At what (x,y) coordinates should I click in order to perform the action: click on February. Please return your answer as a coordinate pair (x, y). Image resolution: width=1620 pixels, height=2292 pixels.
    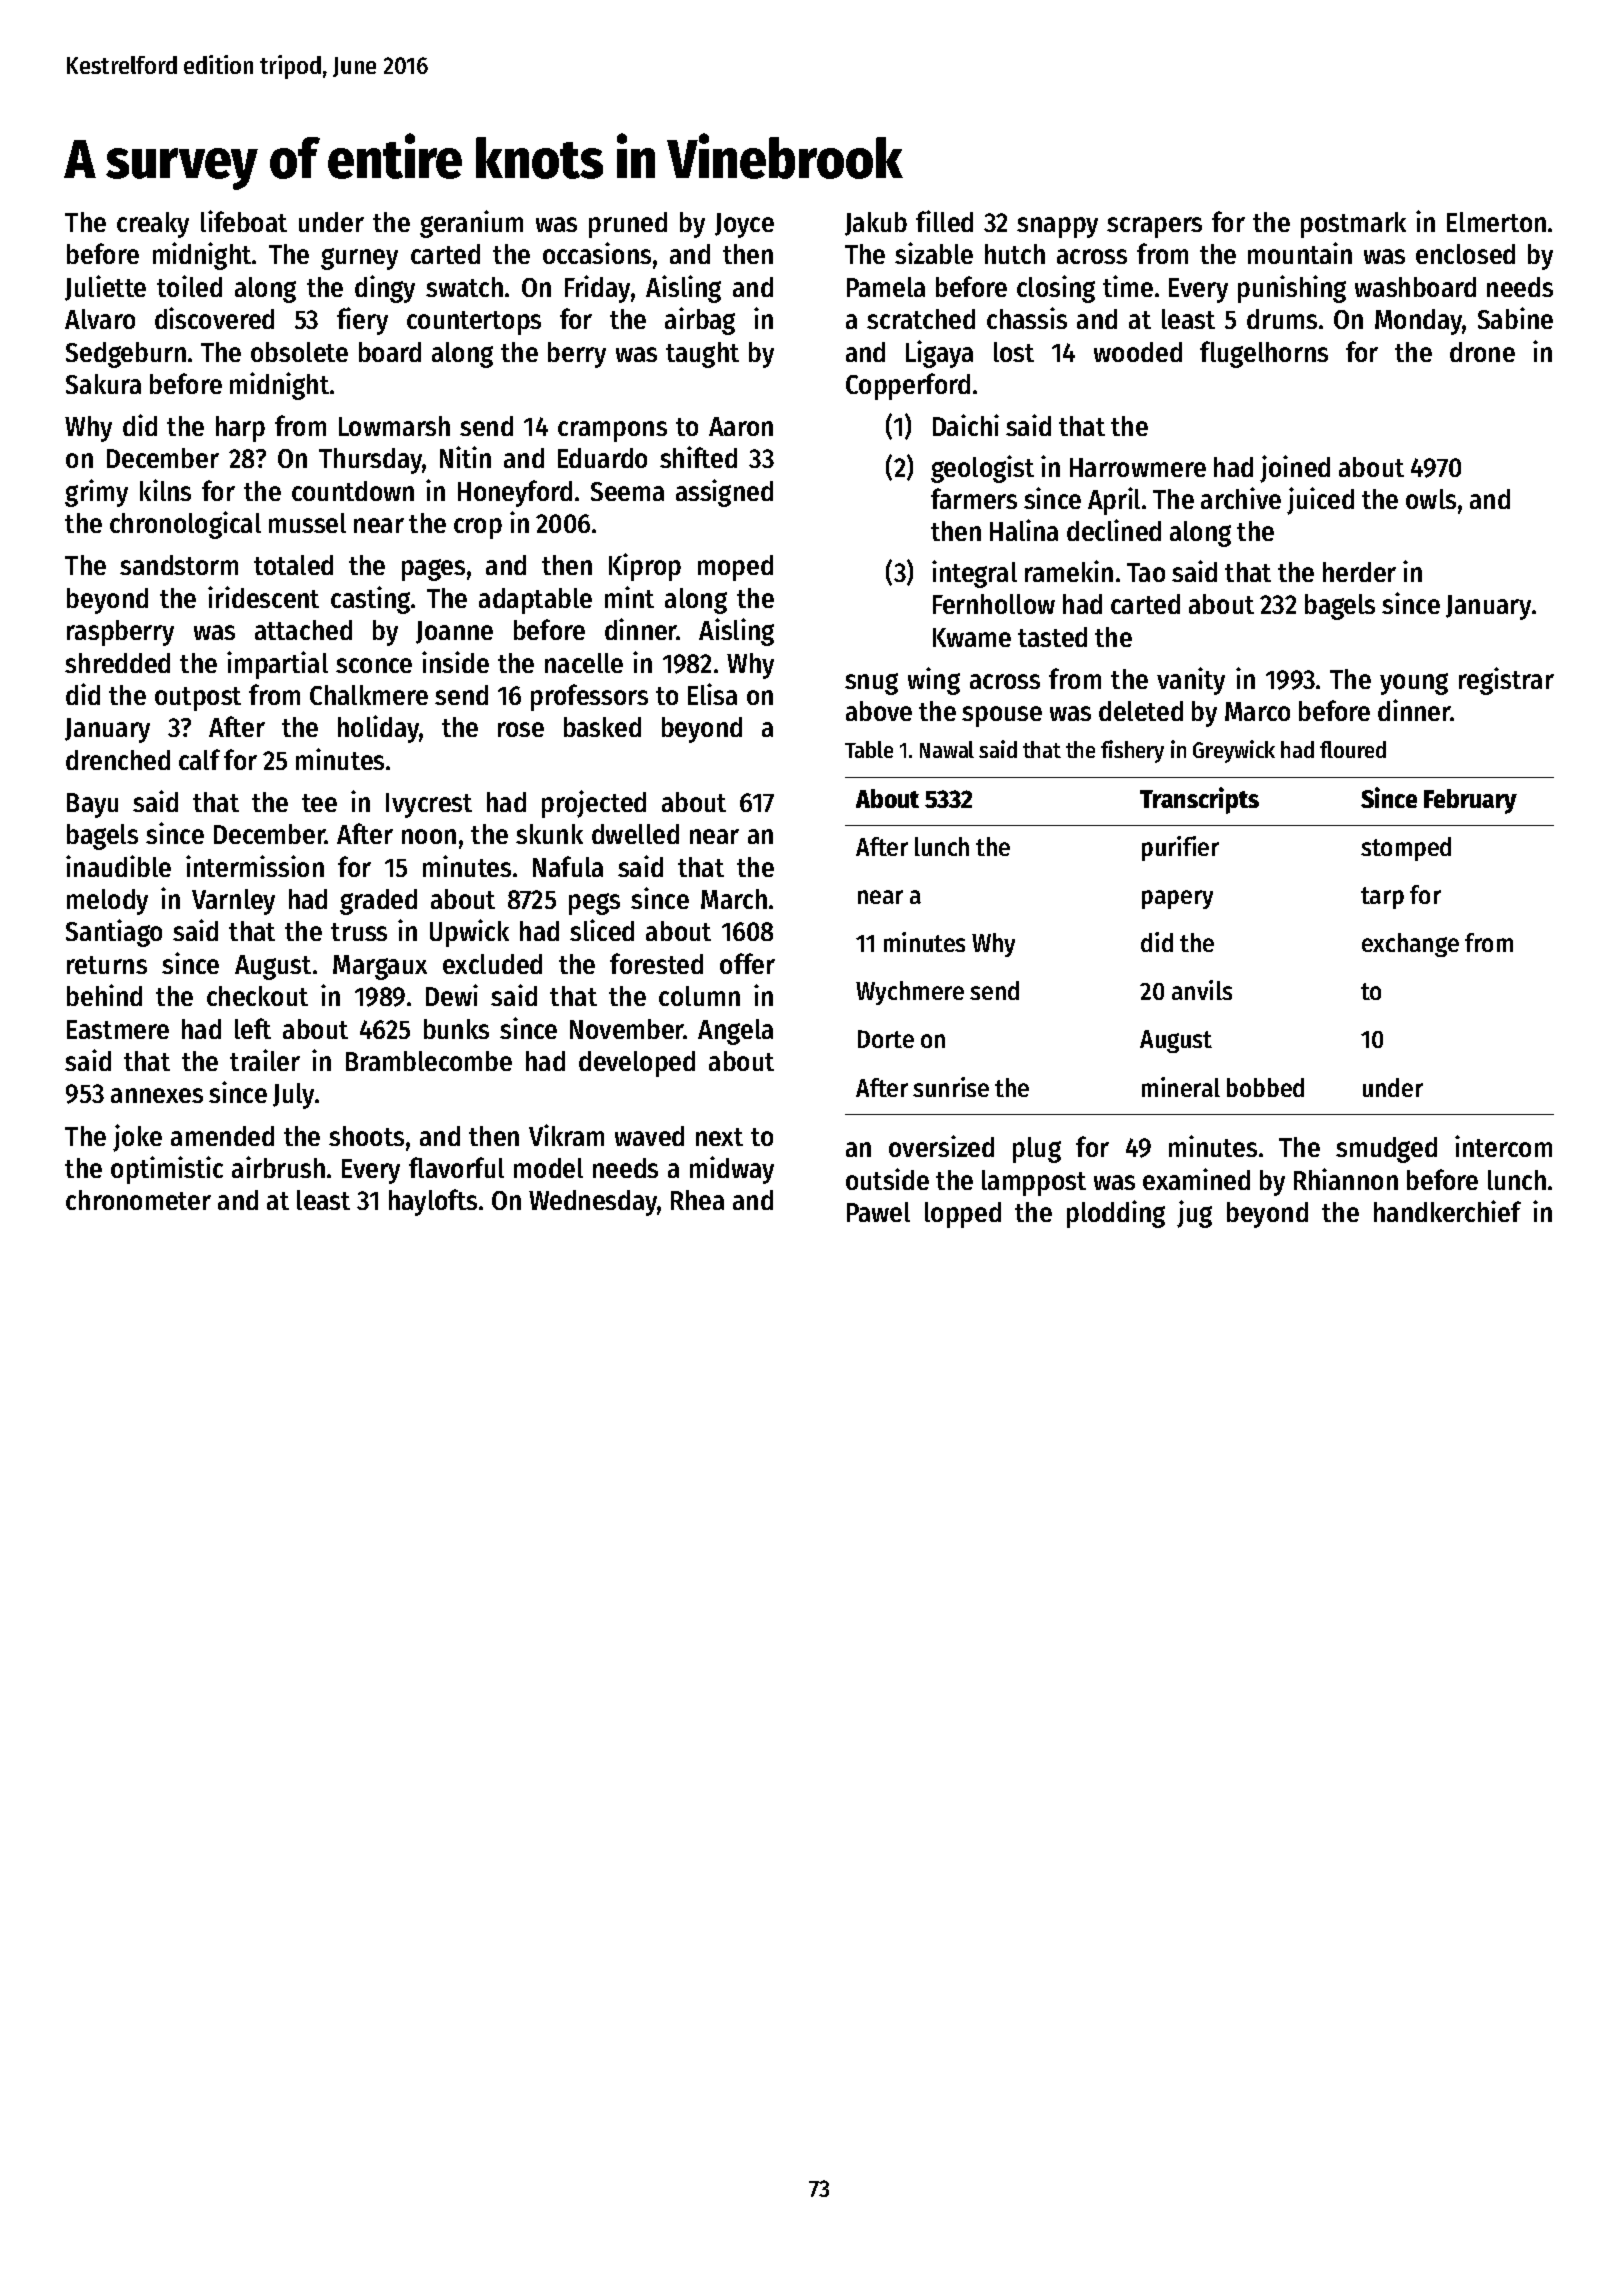
    Looking at the image, I should click on (1470, 801).
